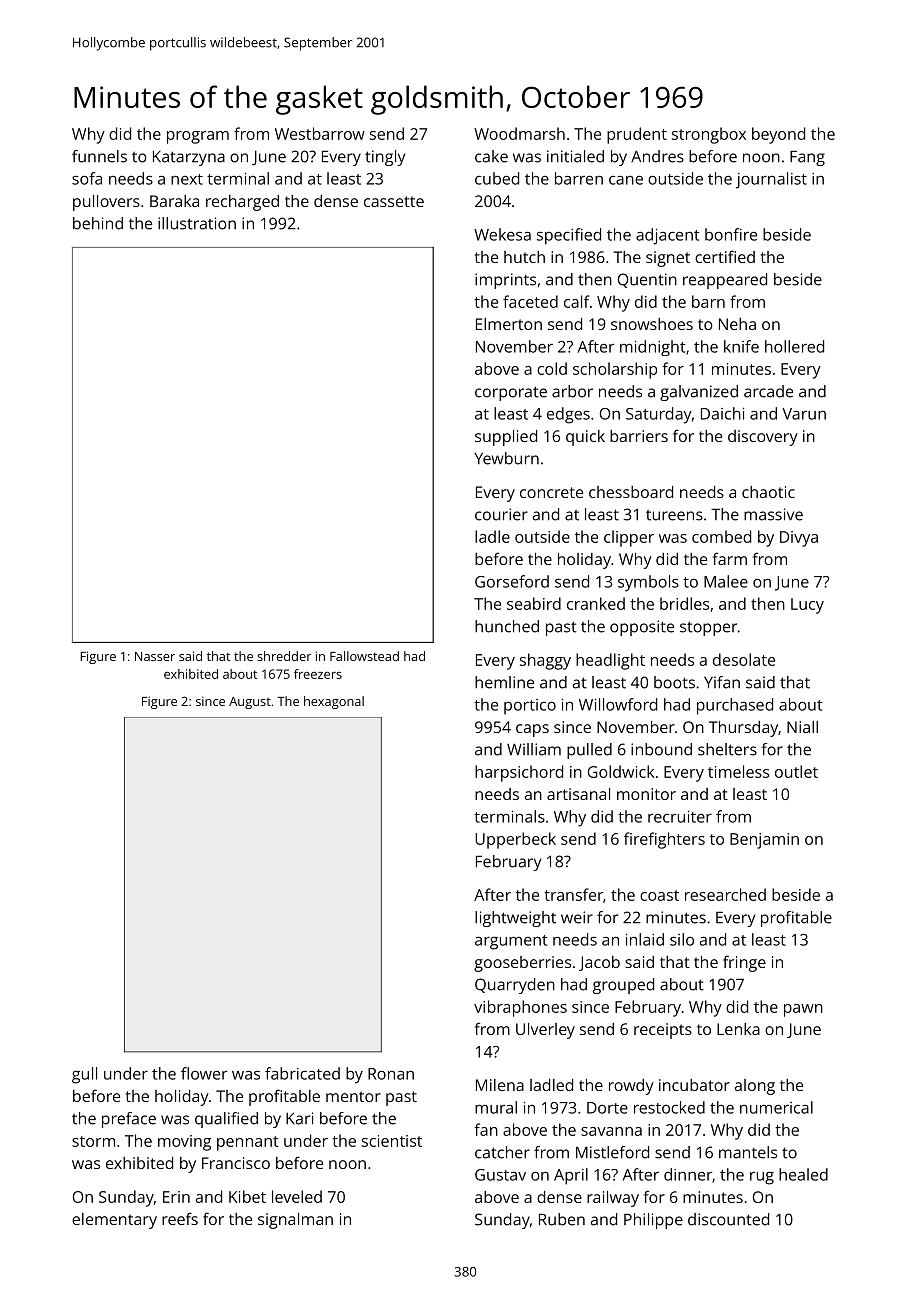 This screenshot has width=908, height=1316. I want to click on calf, so click(577, 301).
